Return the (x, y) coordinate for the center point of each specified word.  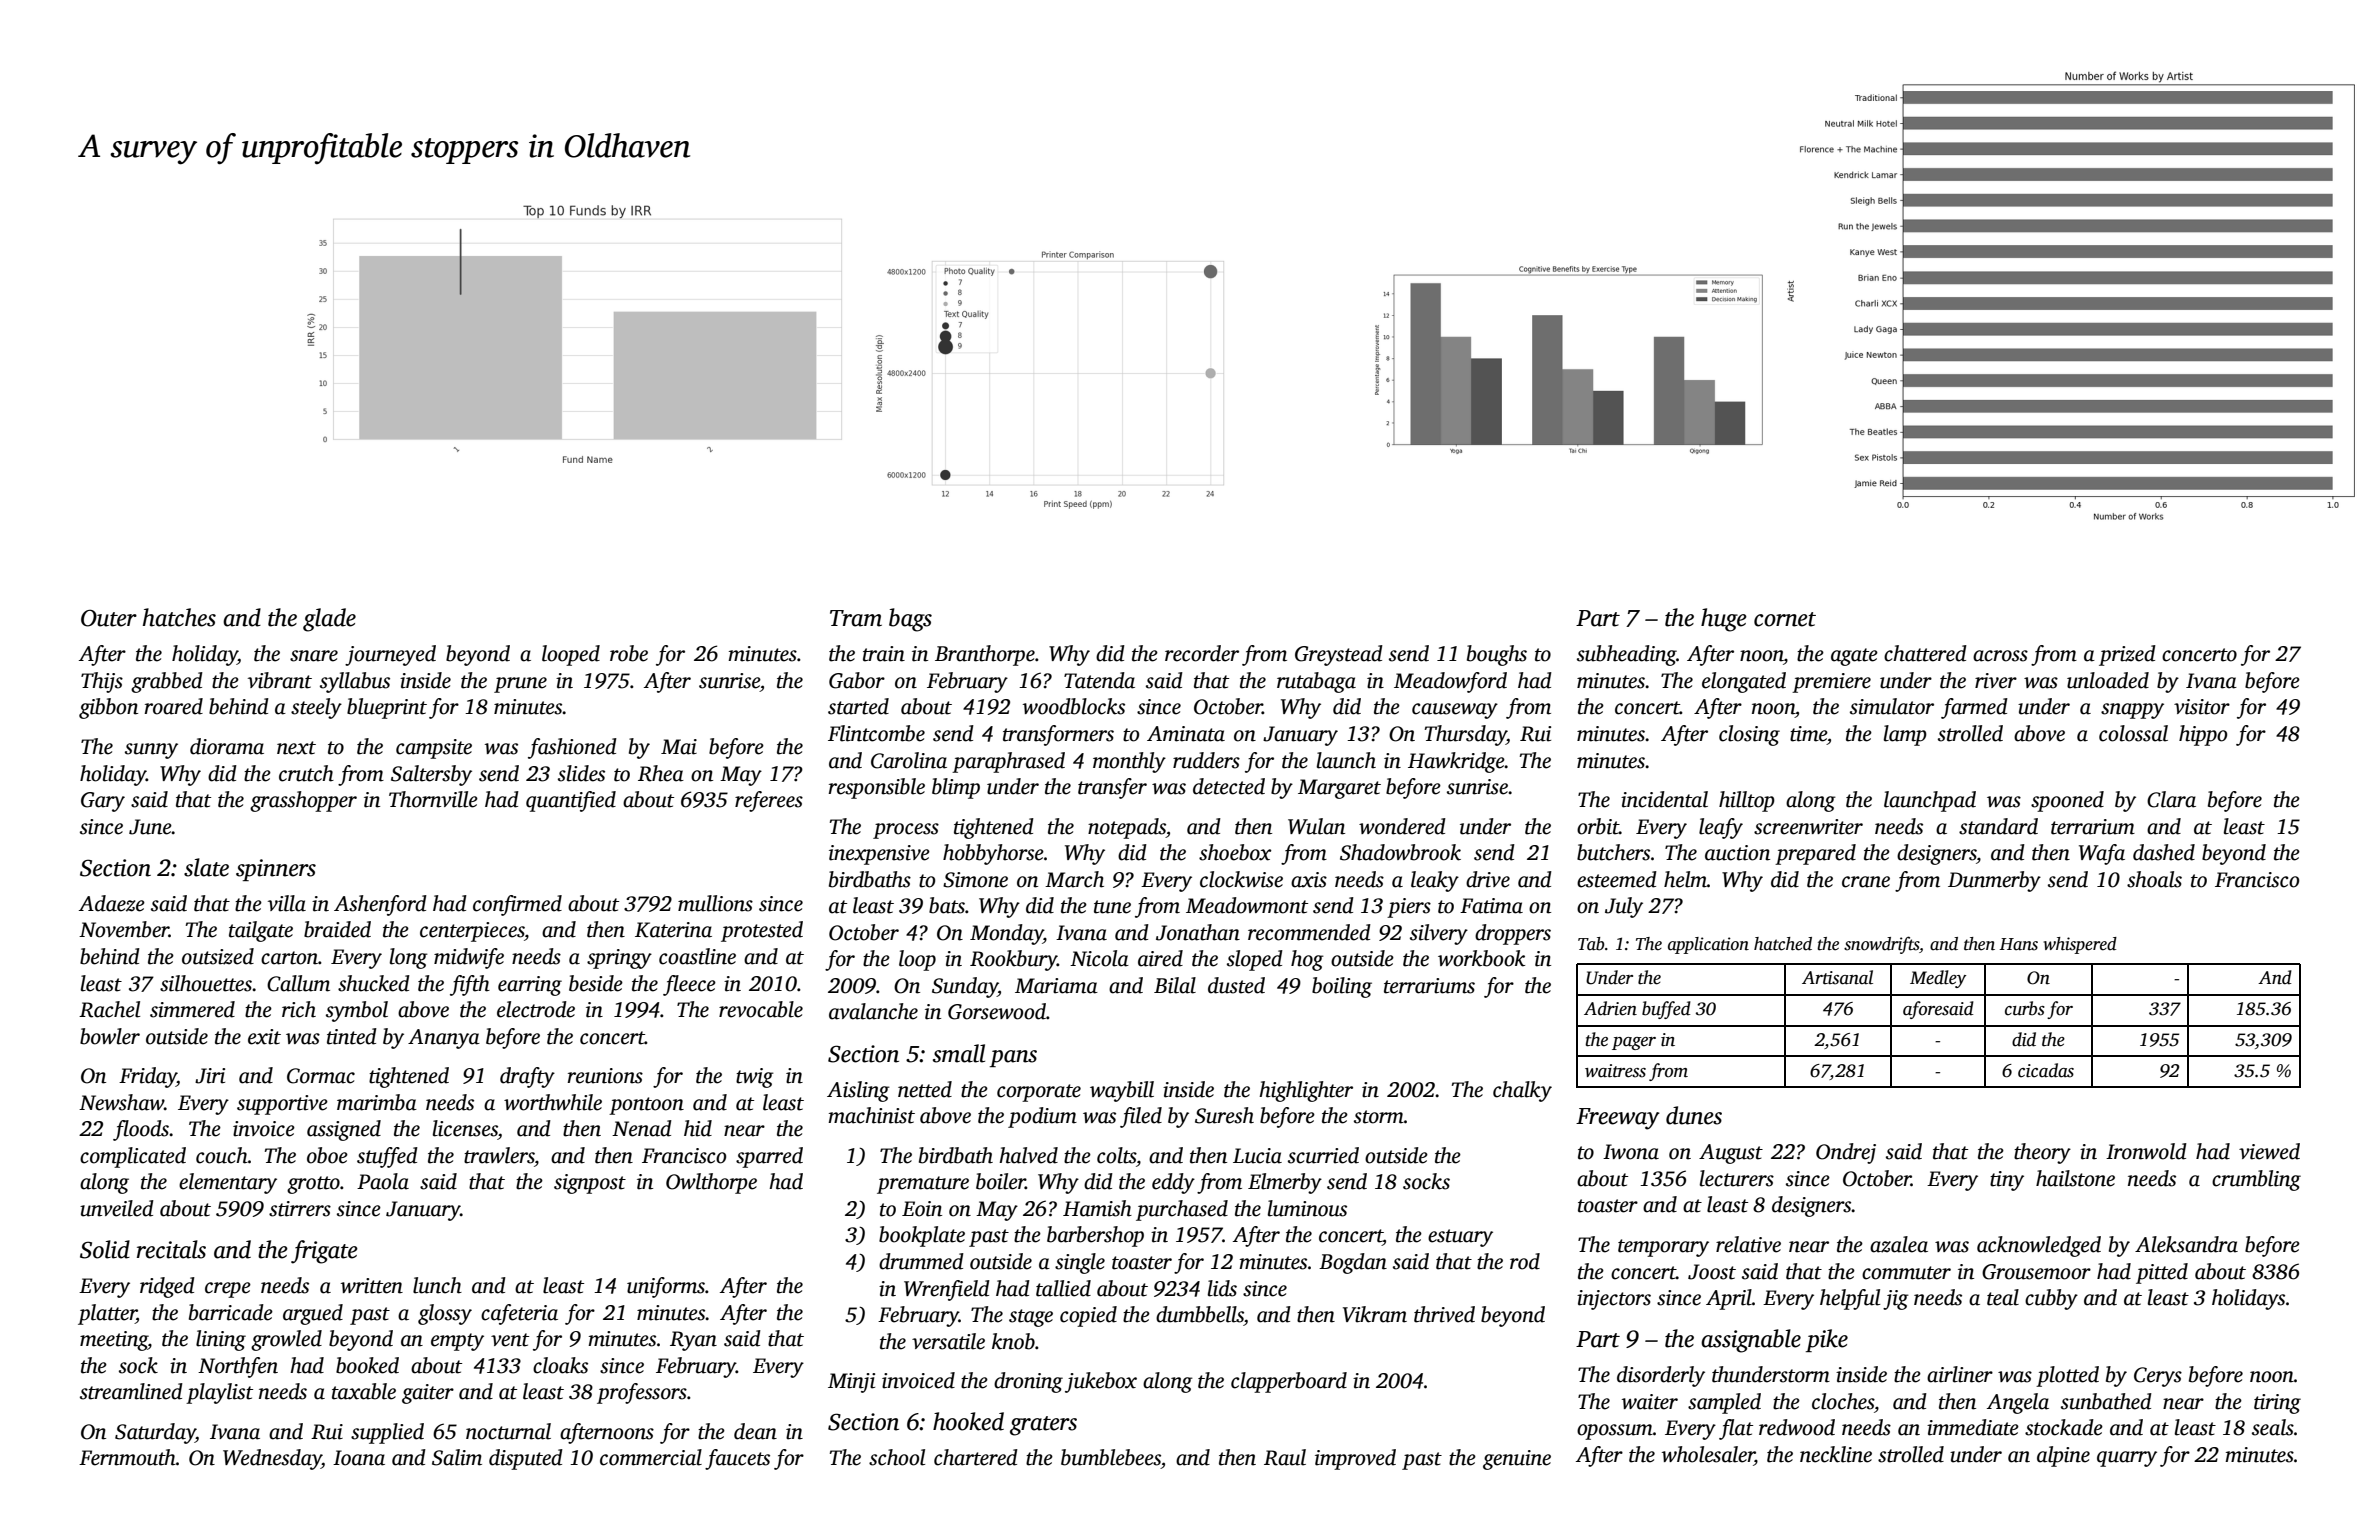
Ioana (359, 1458)
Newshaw (121, 1102)
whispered (2080, 945)
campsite (434, 749)
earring (530, 986)
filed (1141, 1117)
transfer (1112, 788)
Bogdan (1353, 1263)
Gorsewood (997, 1011)
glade (329, 620)
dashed (2164, 852)
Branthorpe (985, 655)
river (1996, 681)
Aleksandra (2186, 1244)
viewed (2269, 1151)
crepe (228, 1290)
